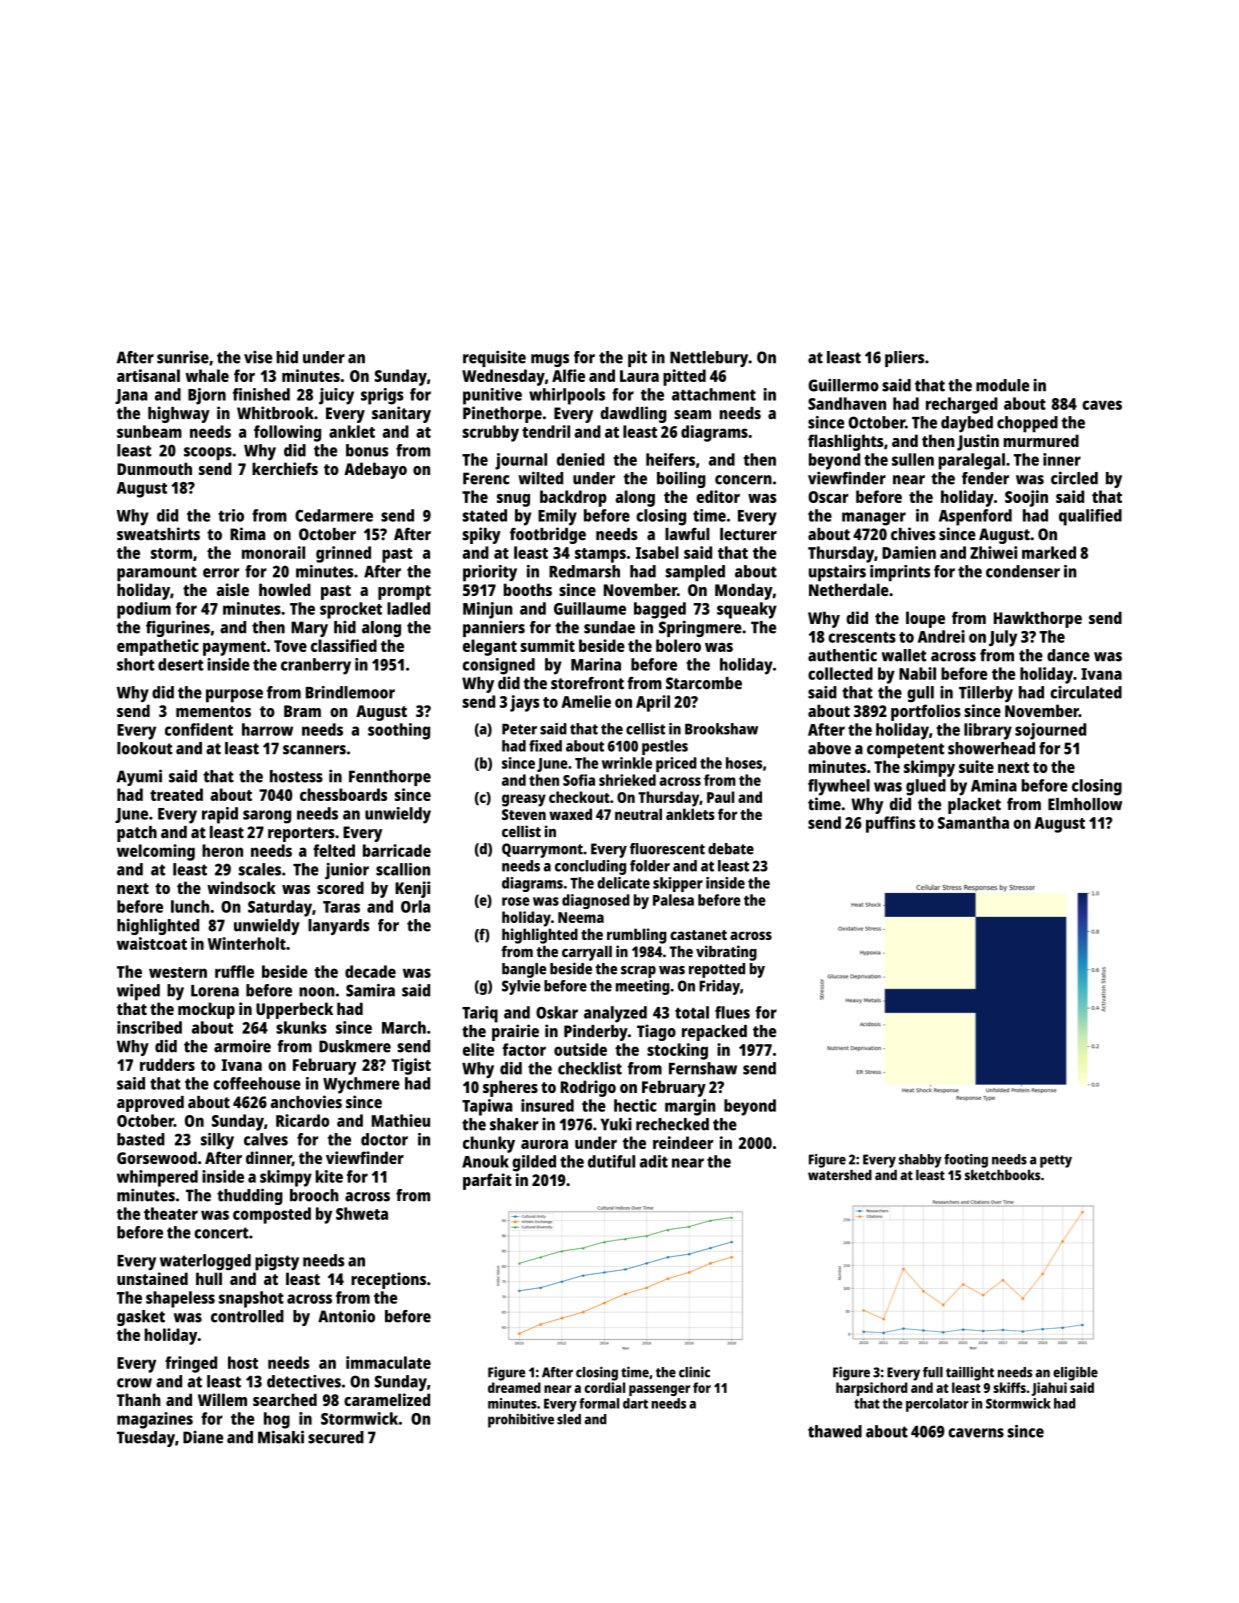 This document has width=1239, height=1603. Describe the element at coordinates (1085, 804) in the document. I see `Elmhollow` at that location.
